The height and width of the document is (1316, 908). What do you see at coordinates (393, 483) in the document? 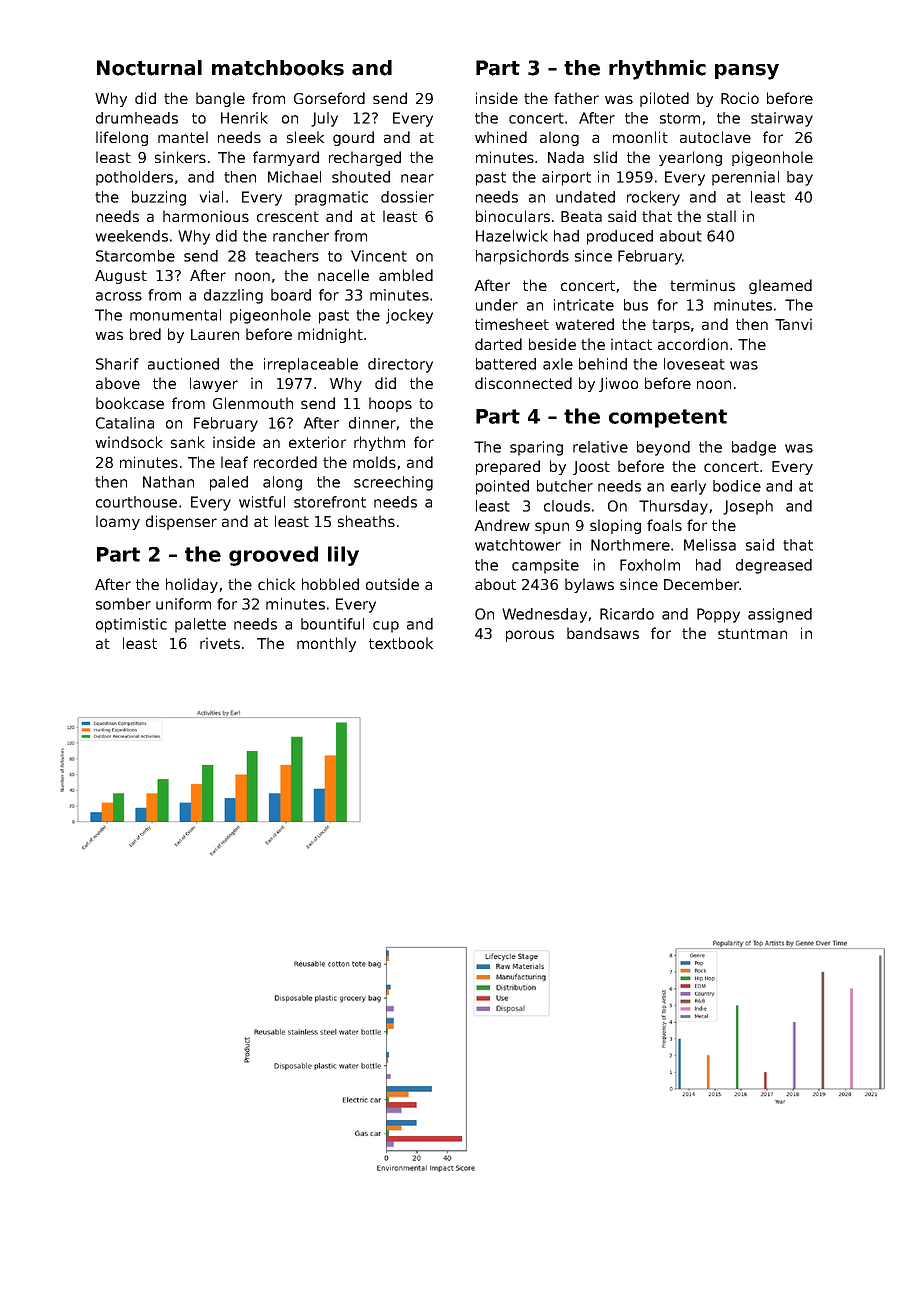
I see `screeching` at bounding box center [393, 483].
